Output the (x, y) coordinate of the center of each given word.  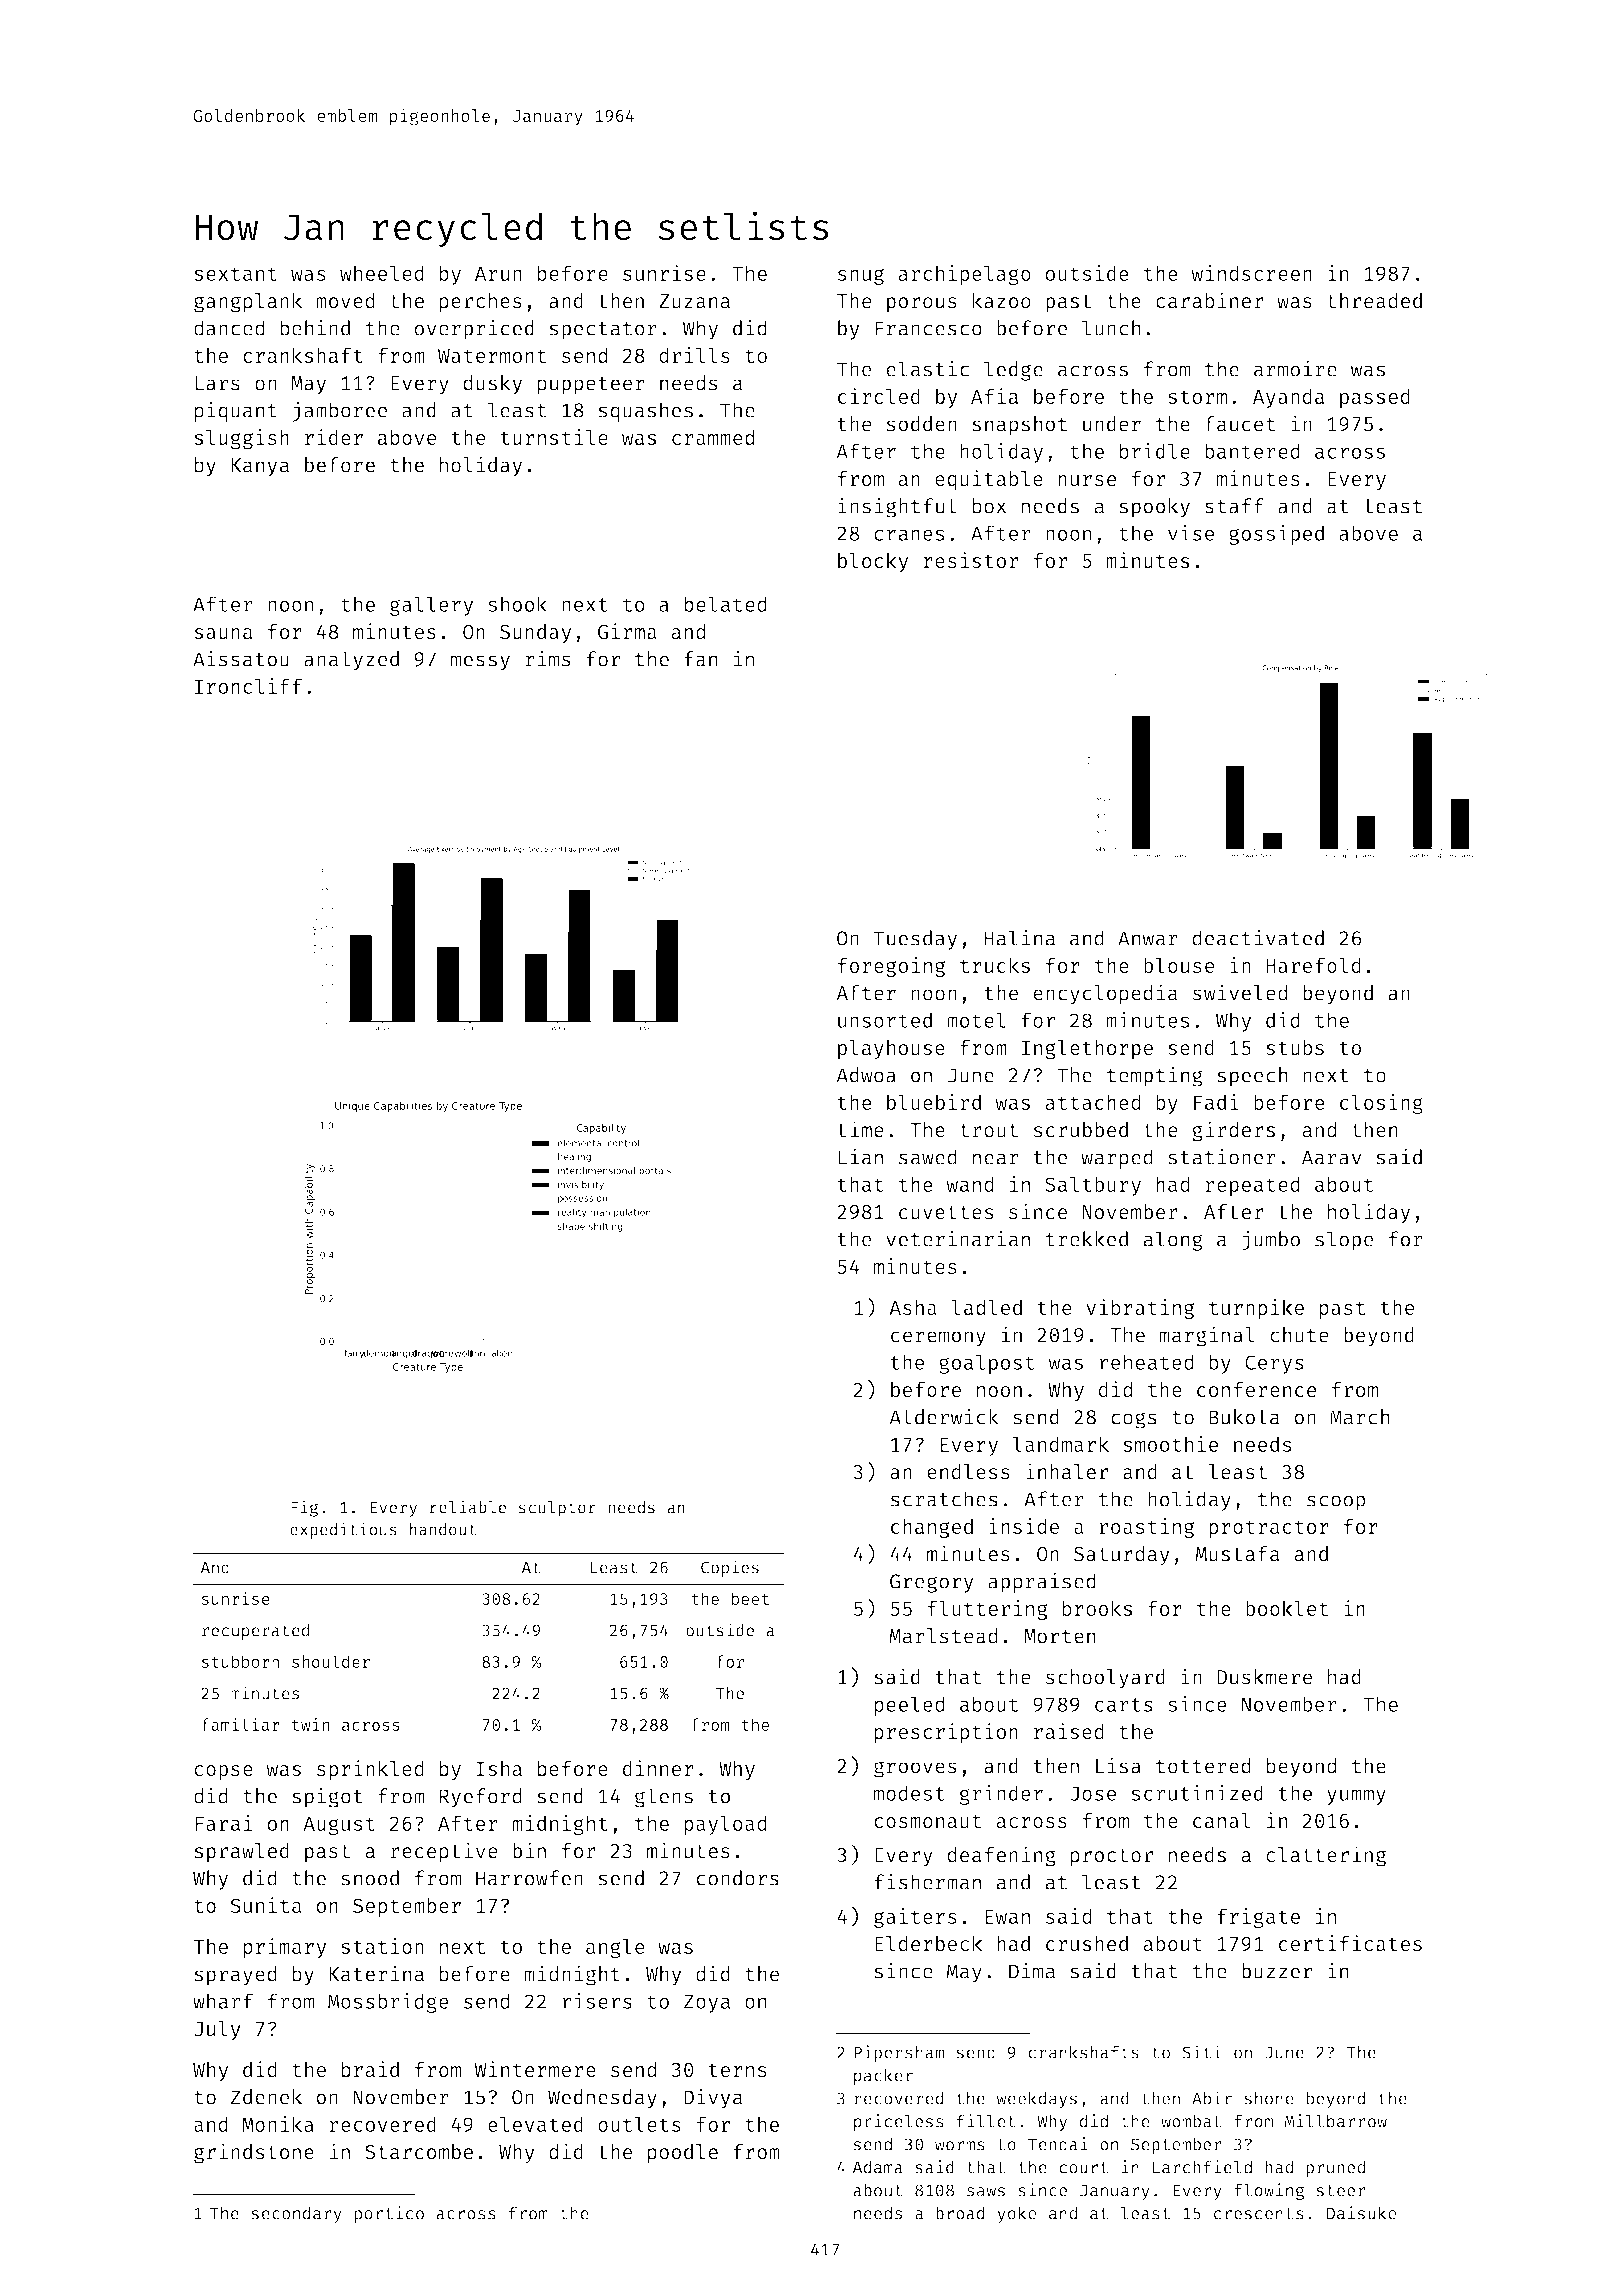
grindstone (254, 2153)
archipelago (964, 275)
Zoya (707, 2003)
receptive (444, 1852)
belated (725, 604)
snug (861, 277)
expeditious (343, 1530)
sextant (235, 274)
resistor (971, 560)
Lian (861, 1156)
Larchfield (1202, 2167)
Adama (878, 2167)
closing (1381, 1104)
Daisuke (1361, 2213)
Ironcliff (248, 686)
